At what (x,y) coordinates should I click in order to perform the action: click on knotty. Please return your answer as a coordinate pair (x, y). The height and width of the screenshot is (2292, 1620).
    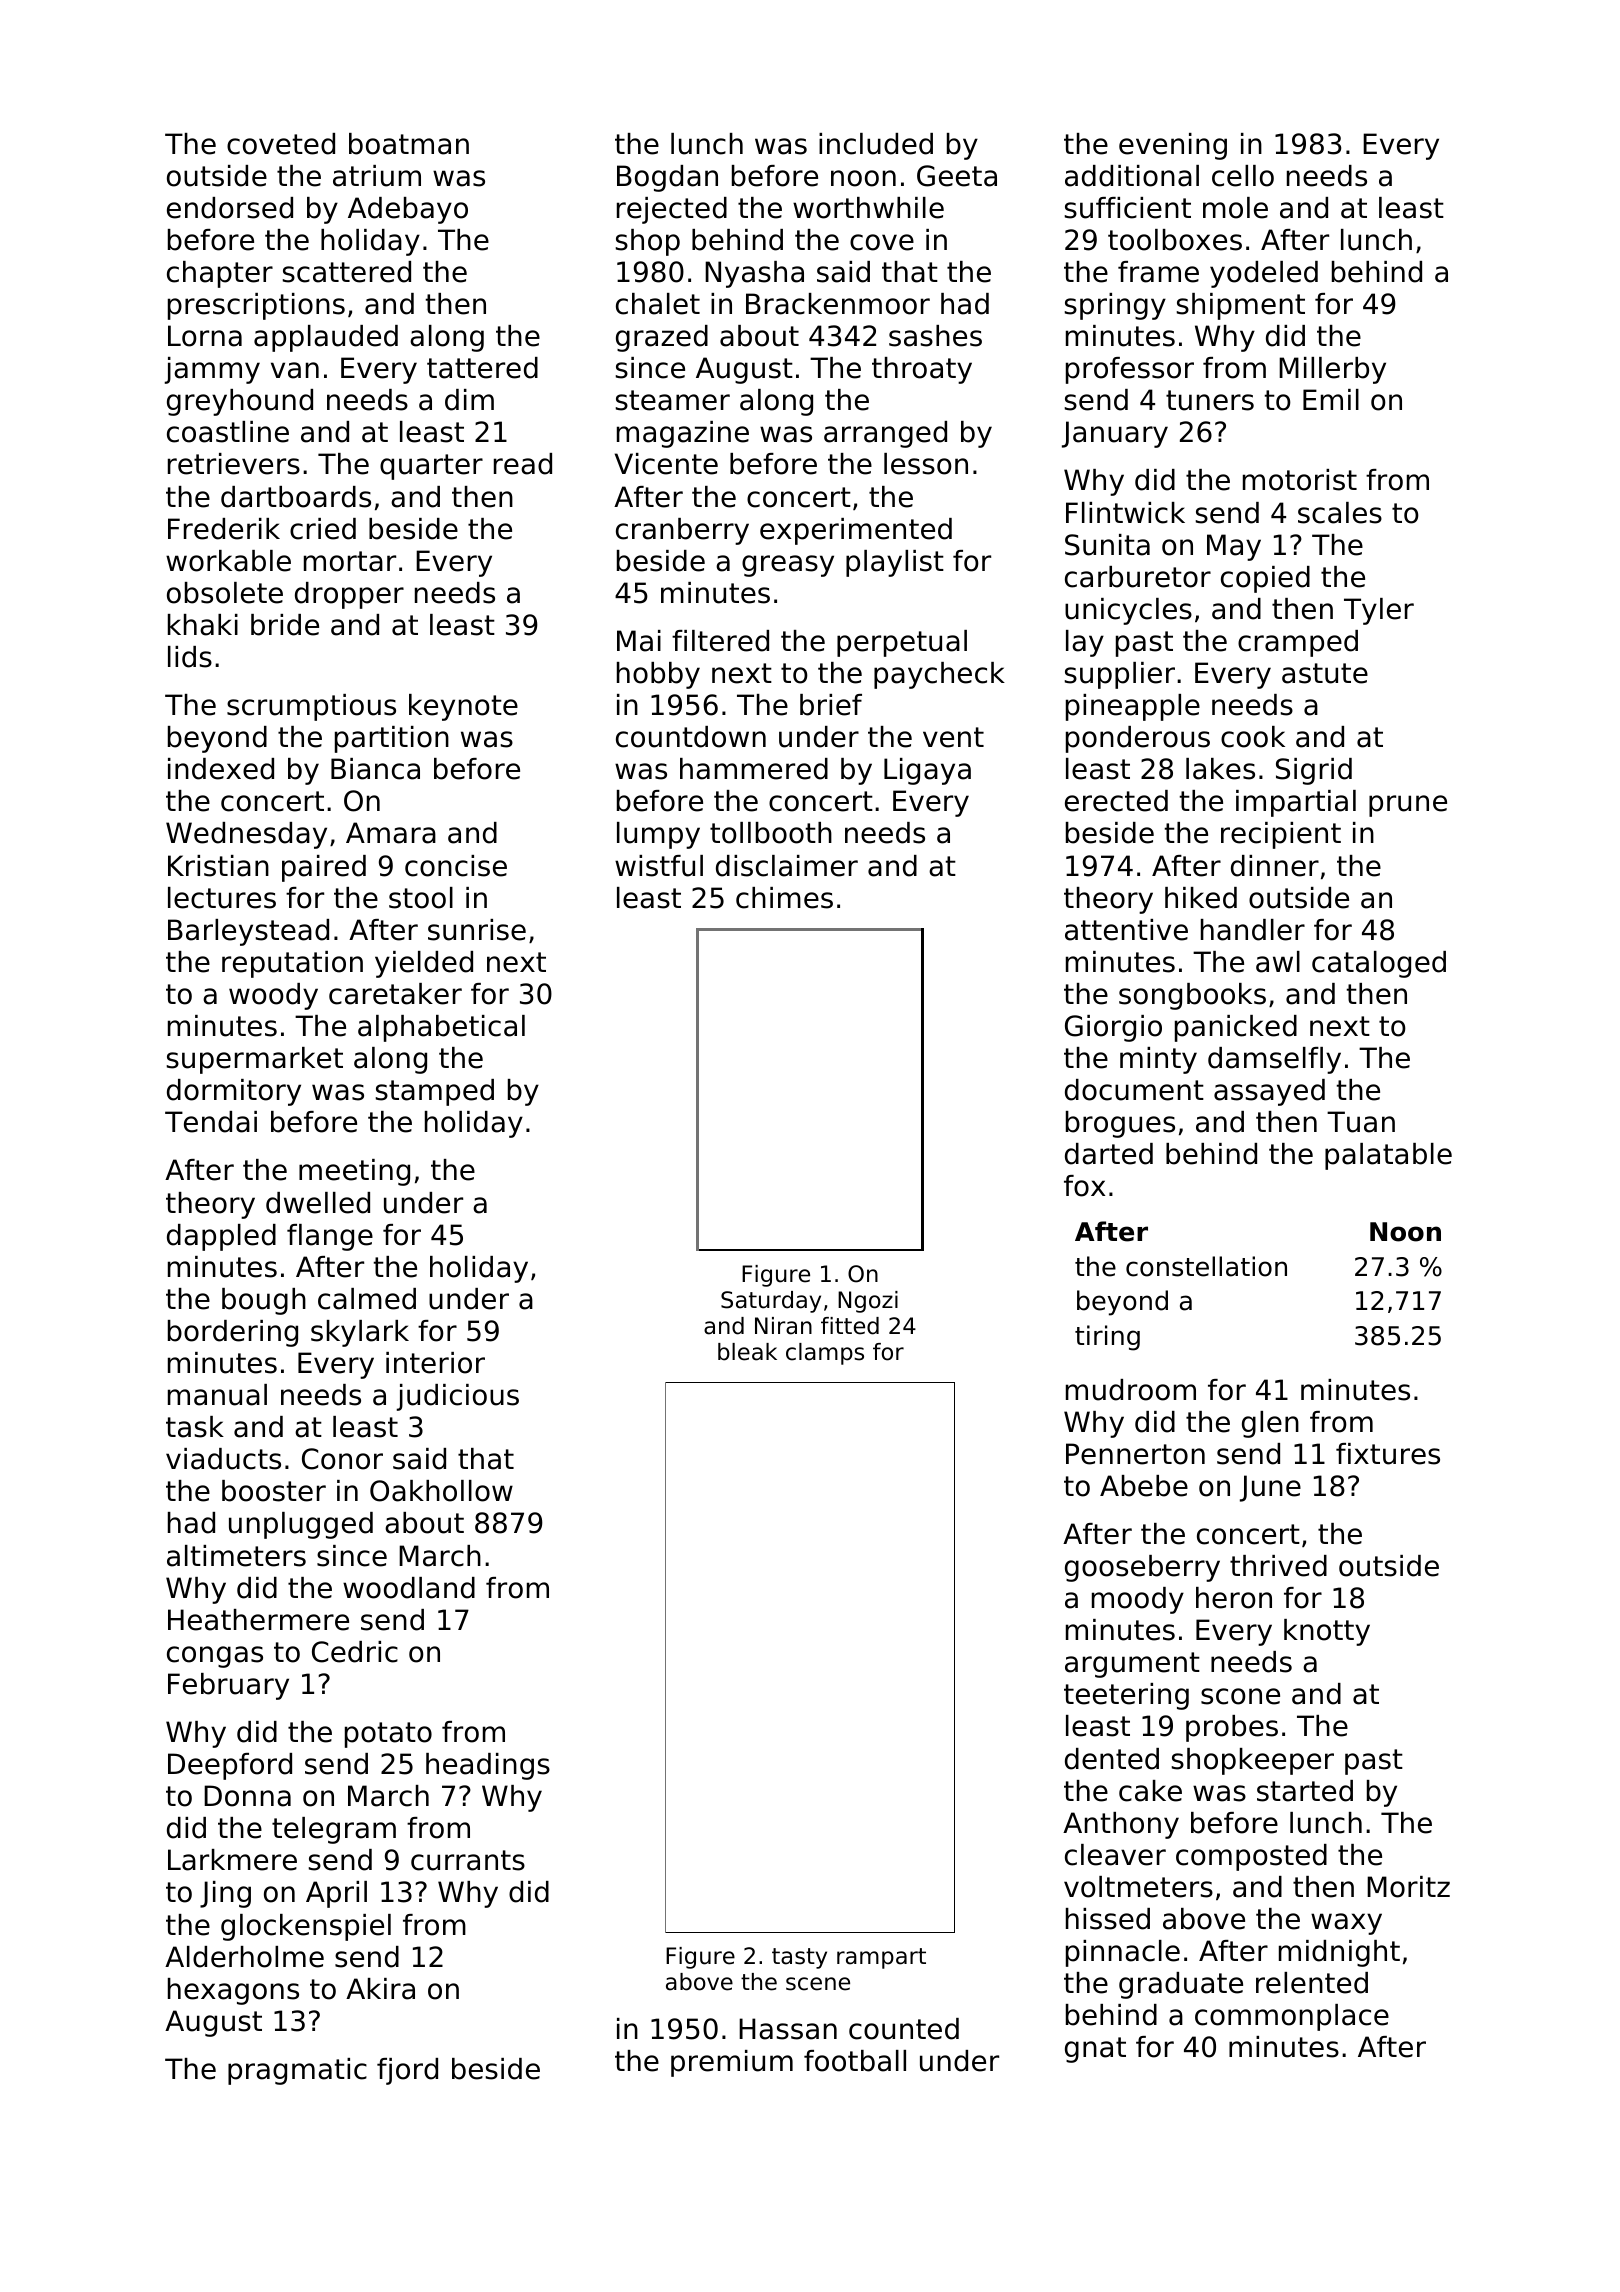
    Looking at the image, I should click on (1327, 1632).
